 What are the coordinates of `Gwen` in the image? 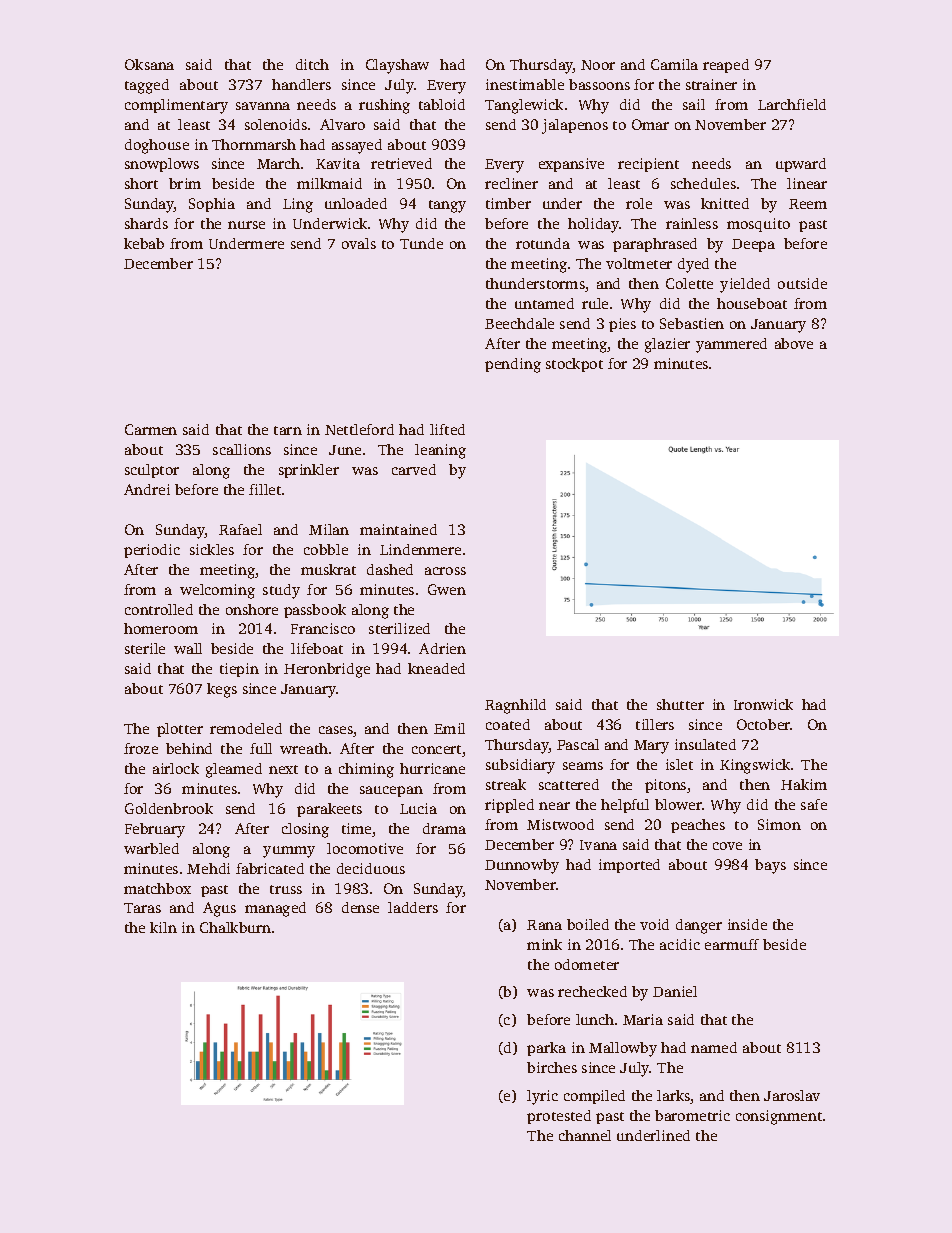 It's located at (447, 589).
